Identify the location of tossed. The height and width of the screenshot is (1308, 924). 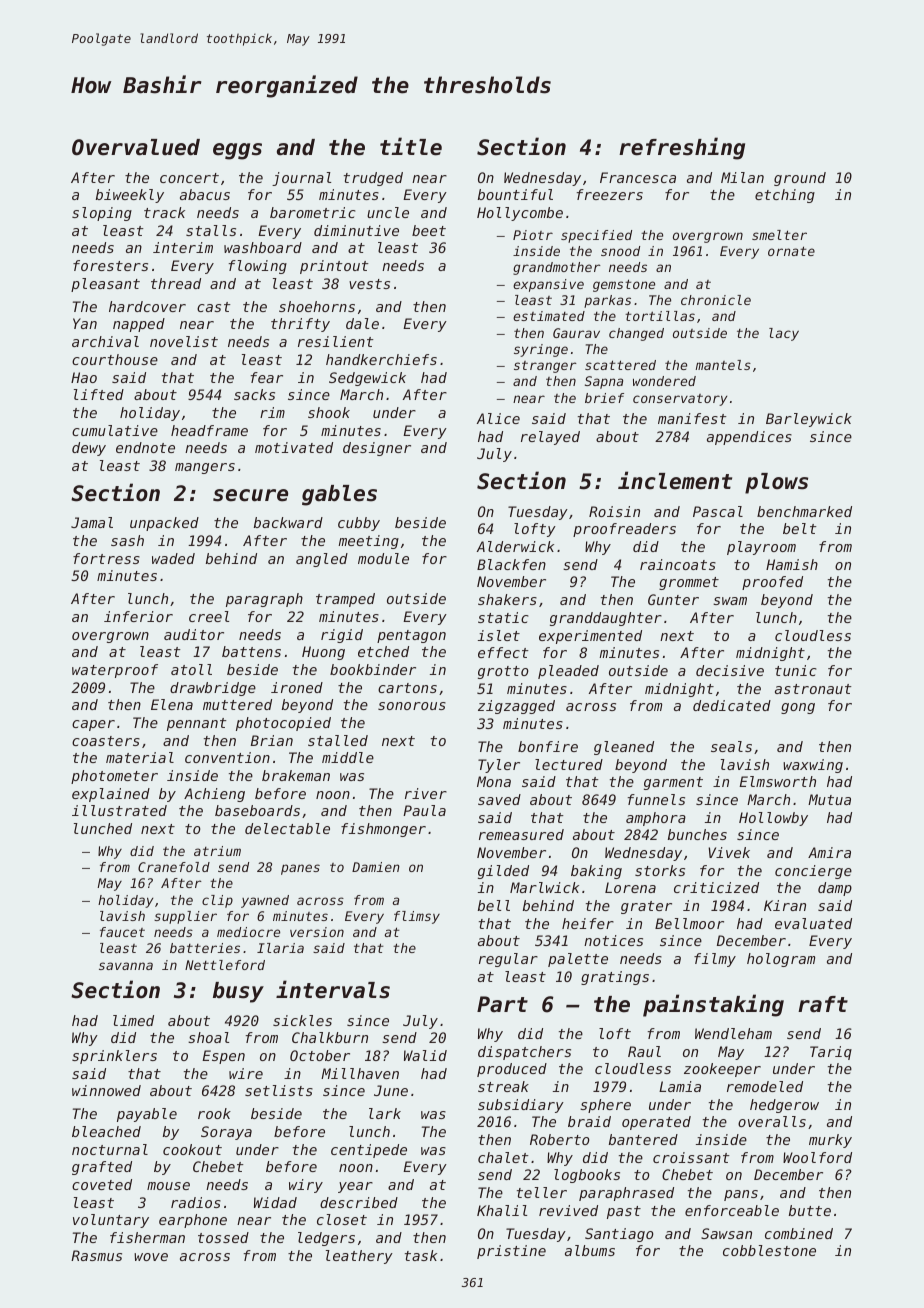
(223, 1237).
